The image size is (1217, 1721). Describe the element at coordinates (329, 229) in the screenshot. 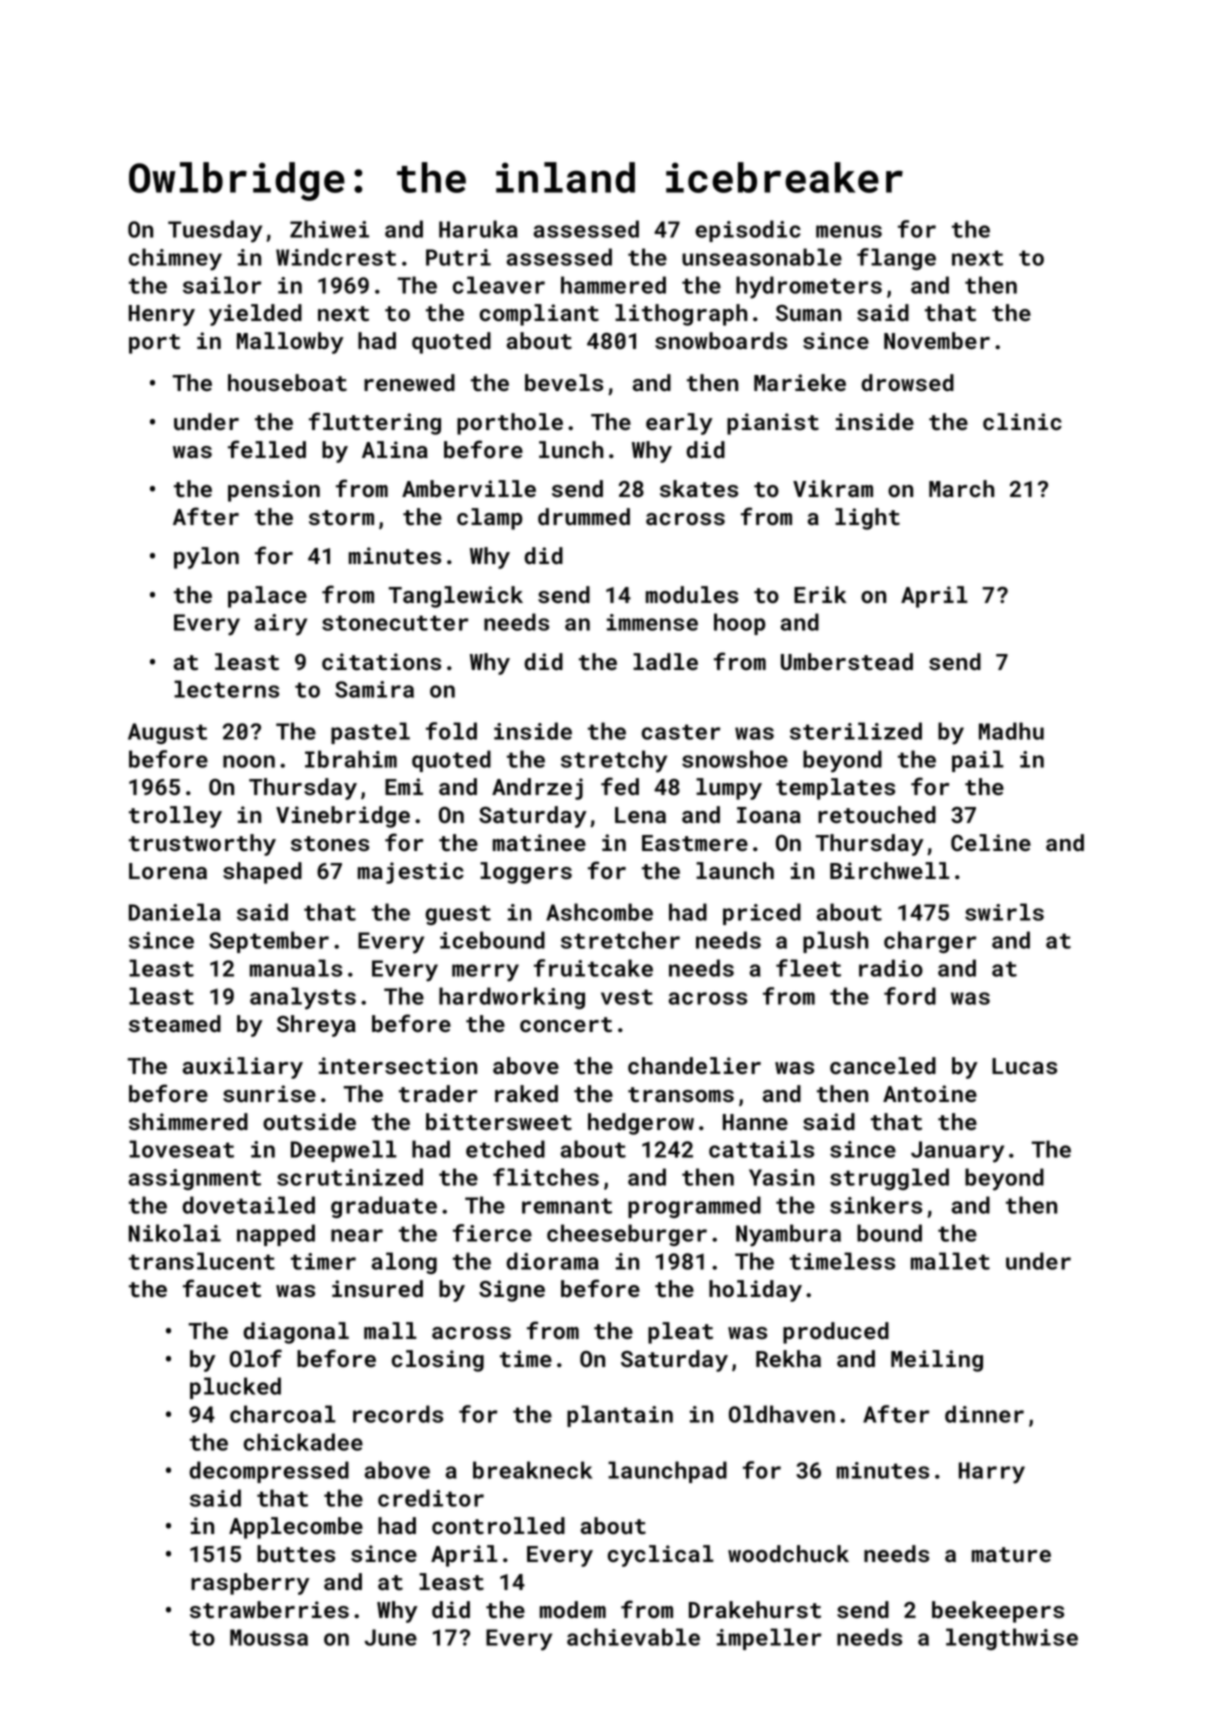

I see `Zhiwei` at that location.
